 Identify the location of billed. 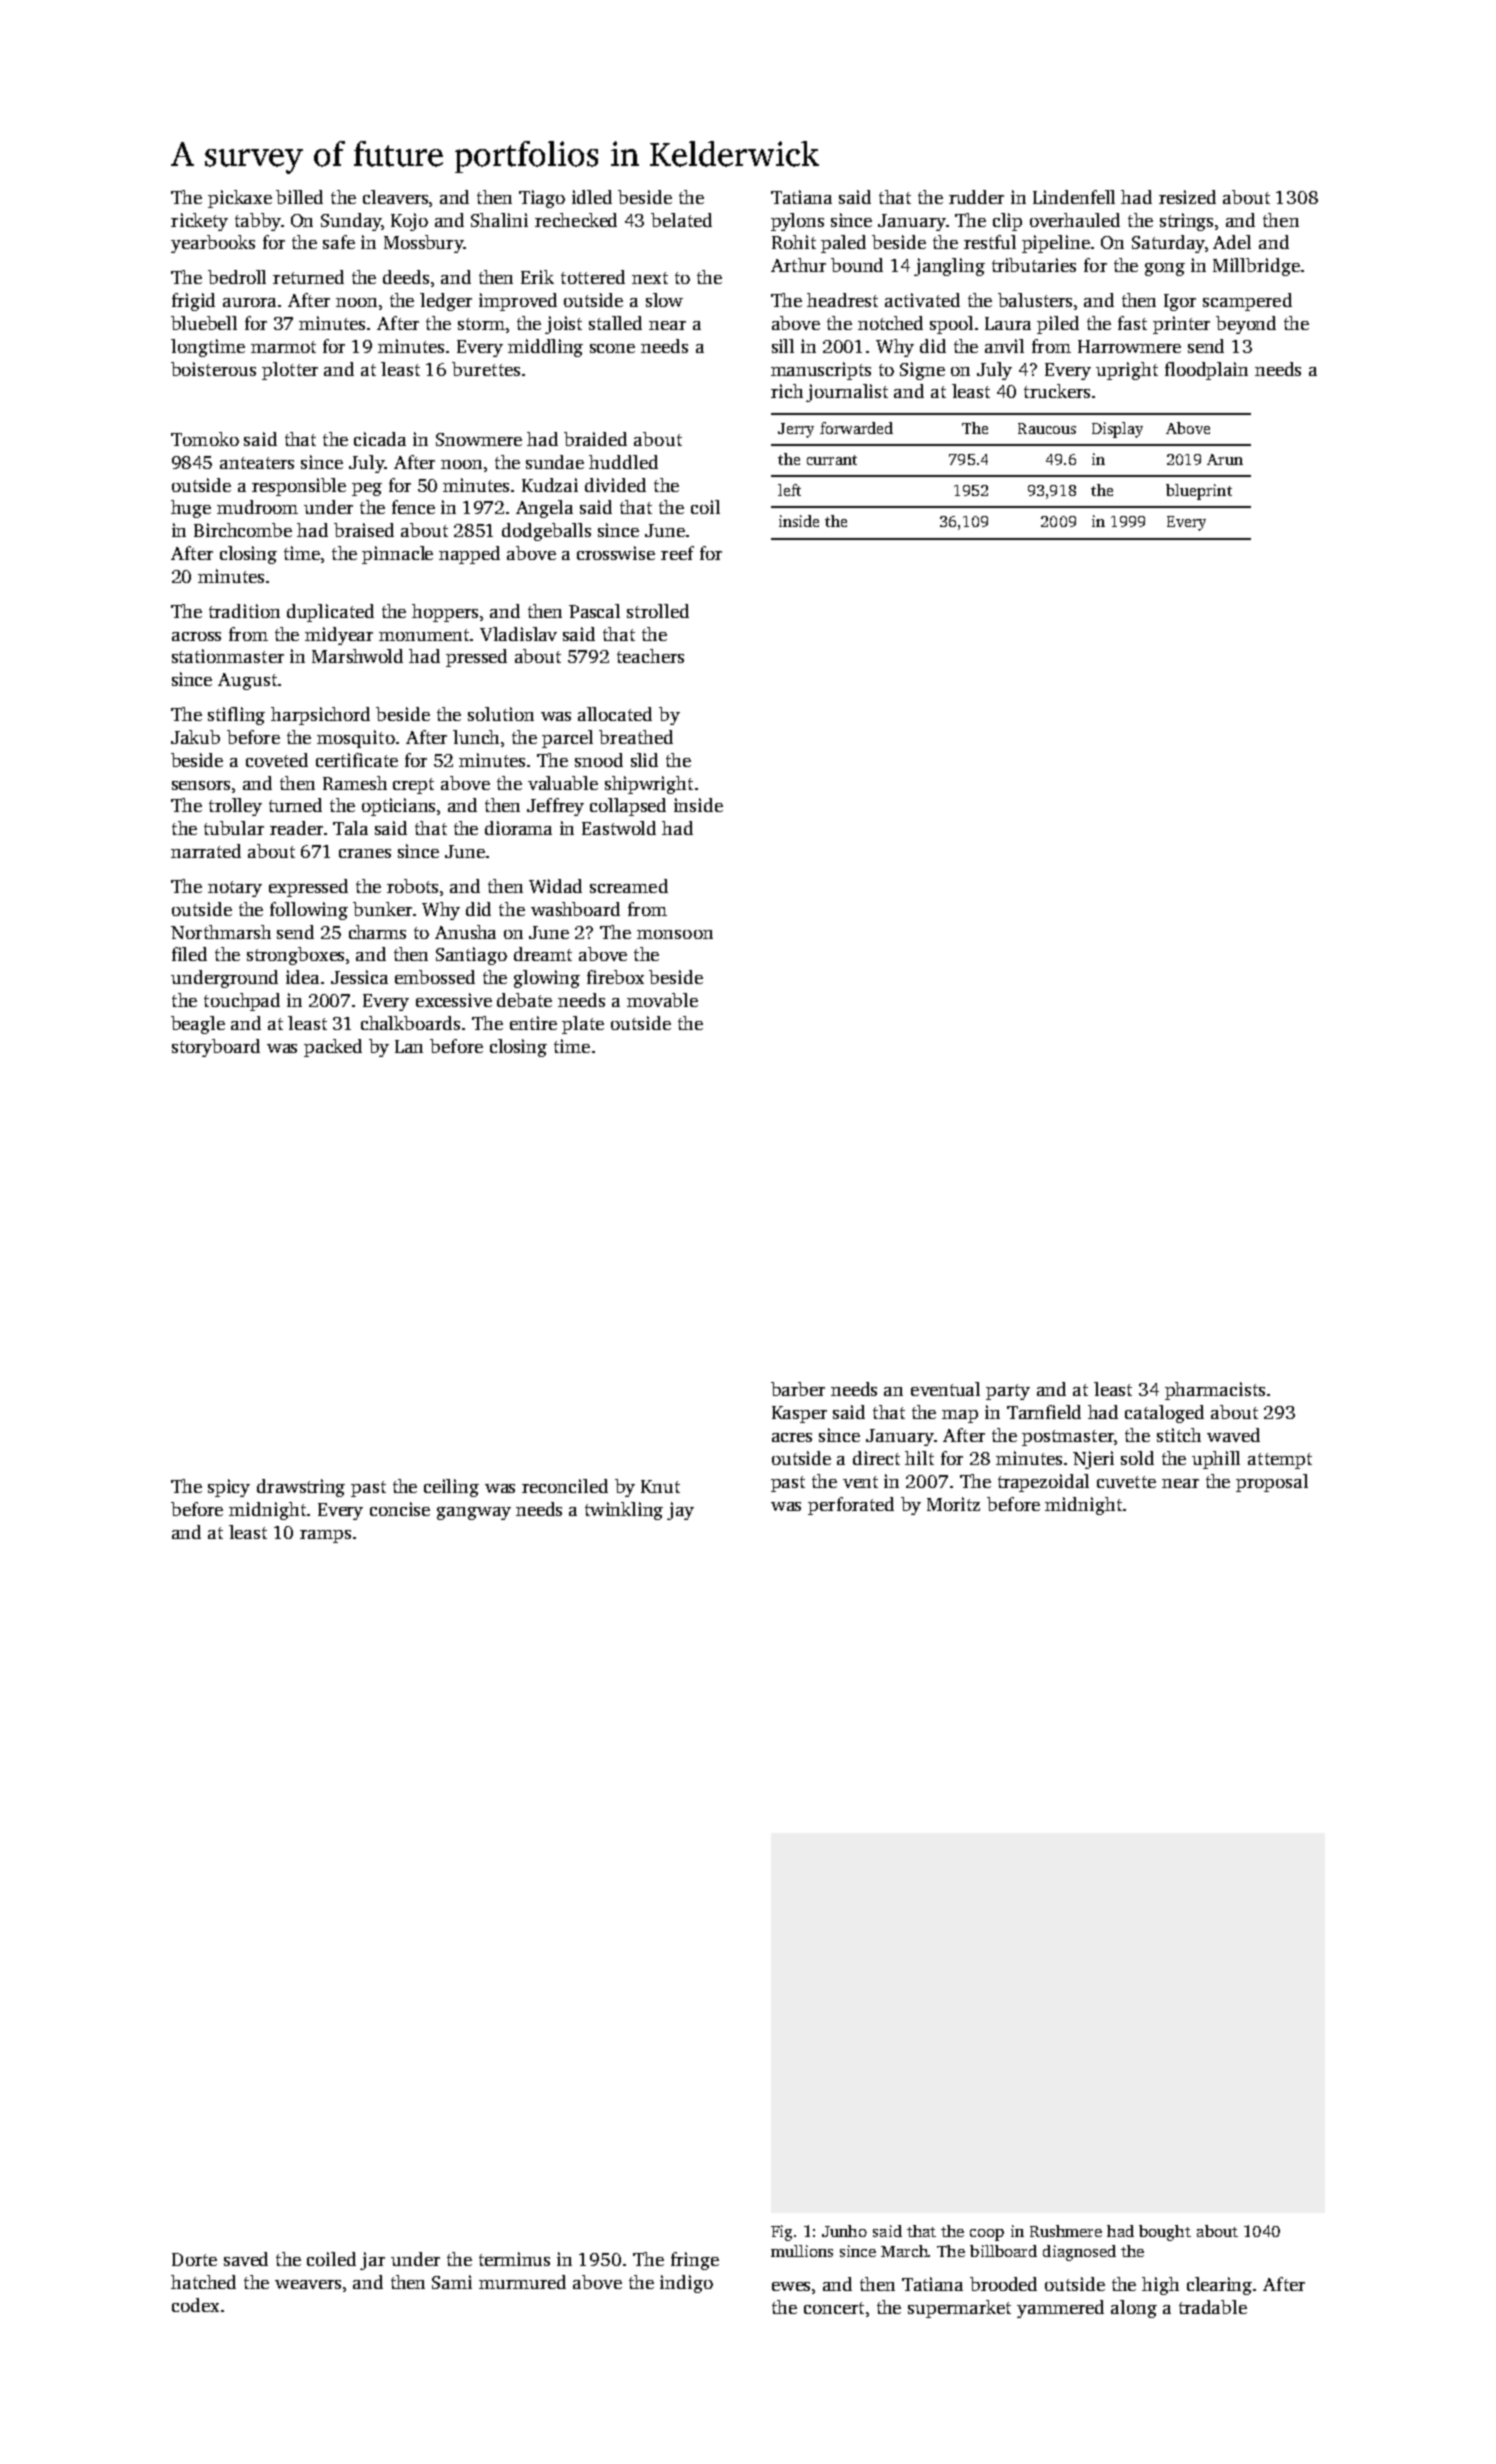
(299, 197).
